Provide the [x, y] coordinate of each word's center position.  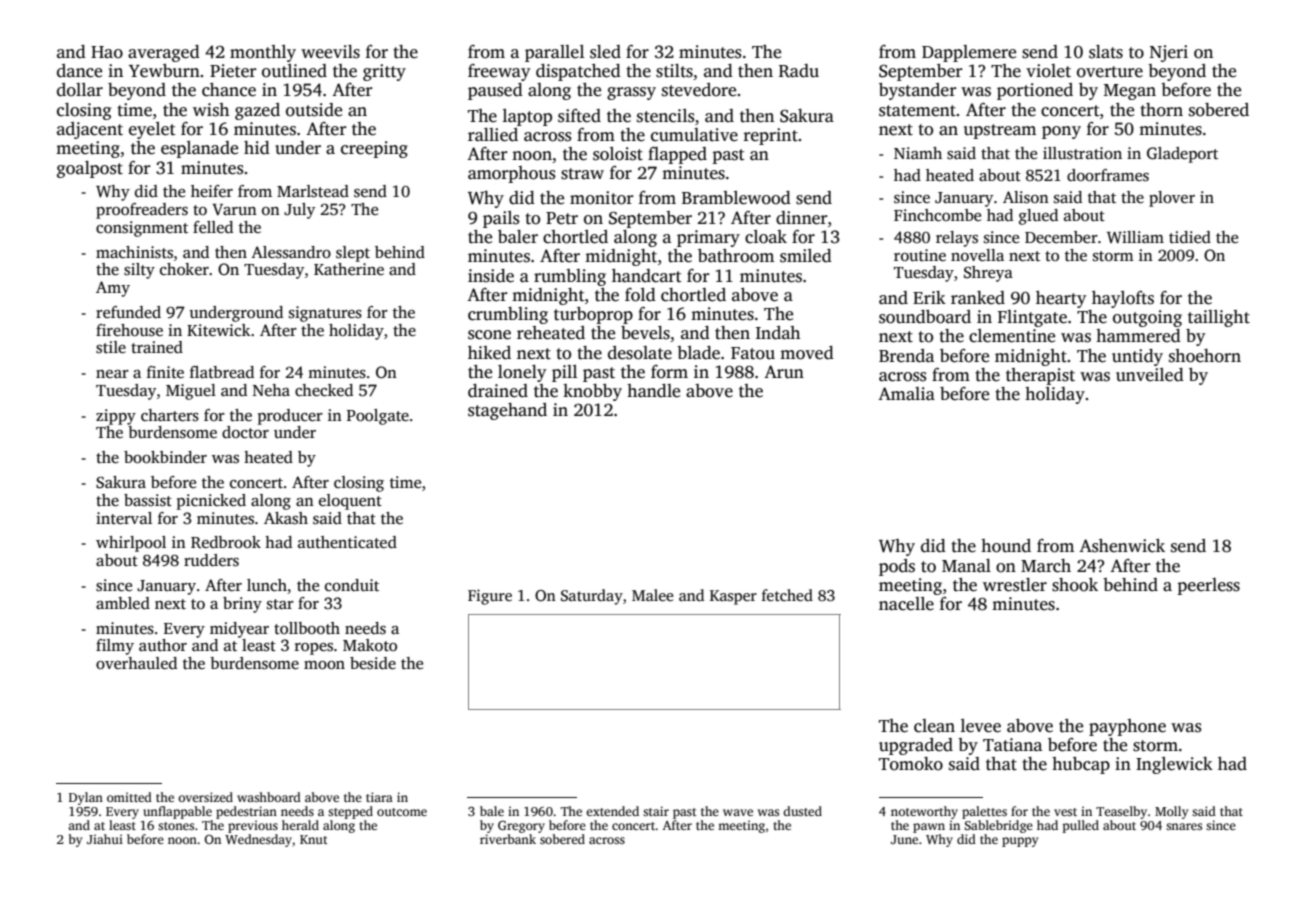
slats [1106, 52]
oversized [205, 797]
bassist [148, 500]
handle [653, 391]
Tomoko [911, 764]
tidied [1190, 237]
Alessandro [291, 252]
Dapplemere [969, 53]
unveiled [1150, 375]
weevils [330, 52]
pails [501, 219]
